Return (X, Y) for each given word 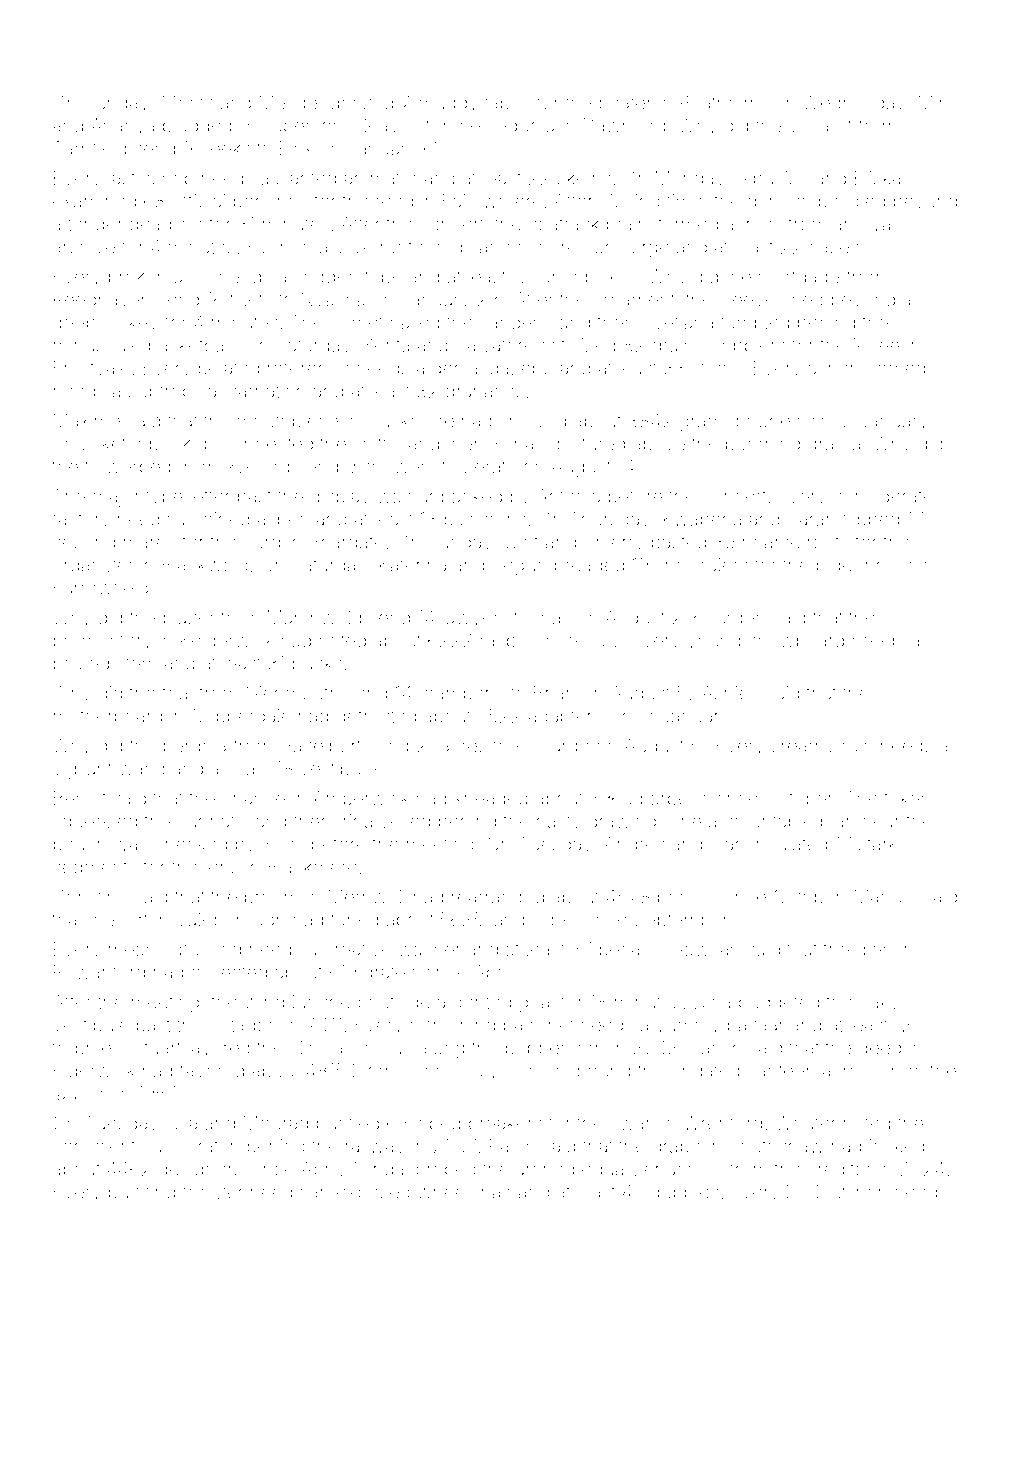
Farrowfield (101, 587)
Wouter (805, 1123)
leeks (228, 148)
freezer (212, 1191)
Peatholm (719, 102)
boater (625, 103)
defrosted (376, 715)
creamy (803, 749)
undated (706, 1070)
